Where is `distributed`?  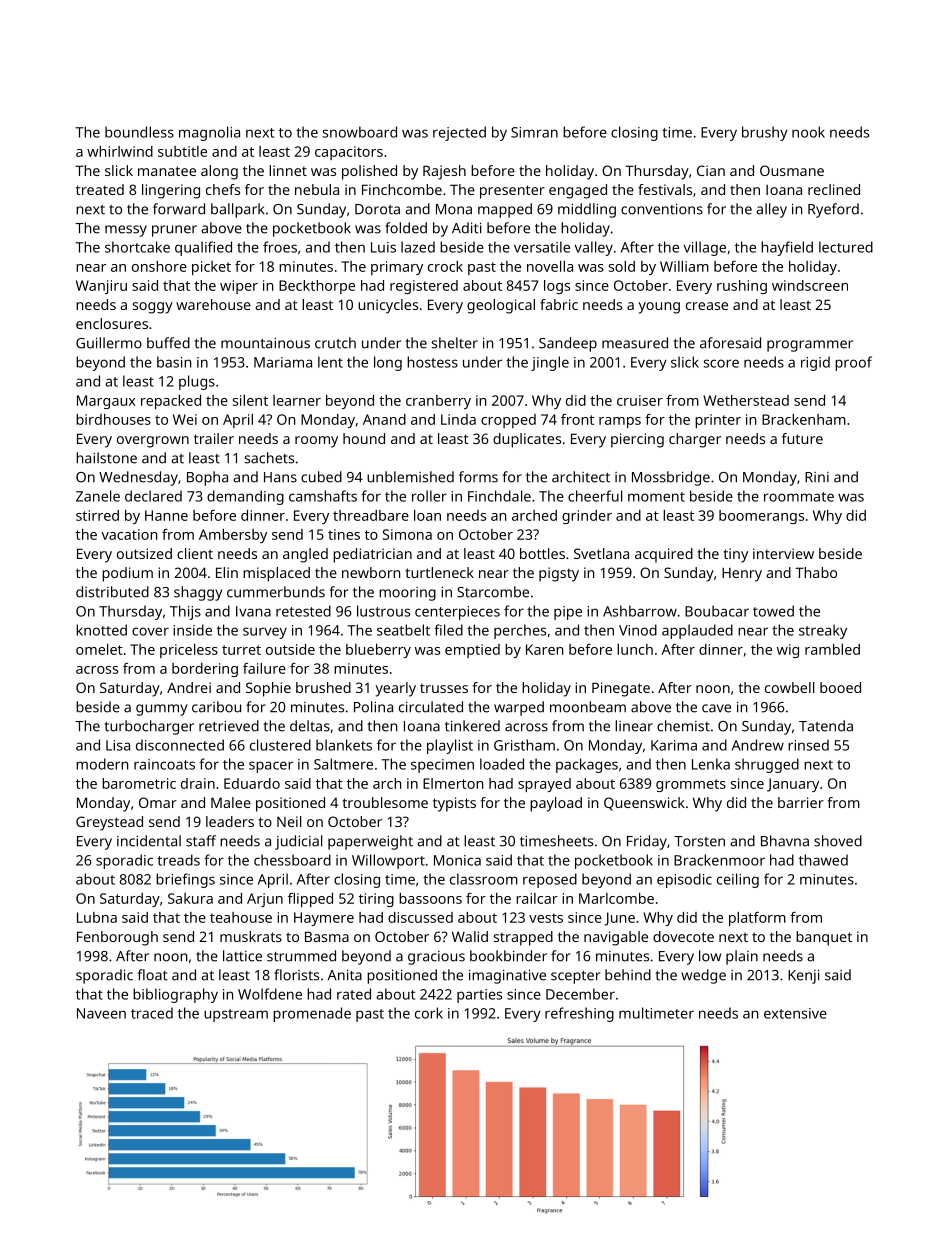
distributed is located at coordinates (112, 592).
